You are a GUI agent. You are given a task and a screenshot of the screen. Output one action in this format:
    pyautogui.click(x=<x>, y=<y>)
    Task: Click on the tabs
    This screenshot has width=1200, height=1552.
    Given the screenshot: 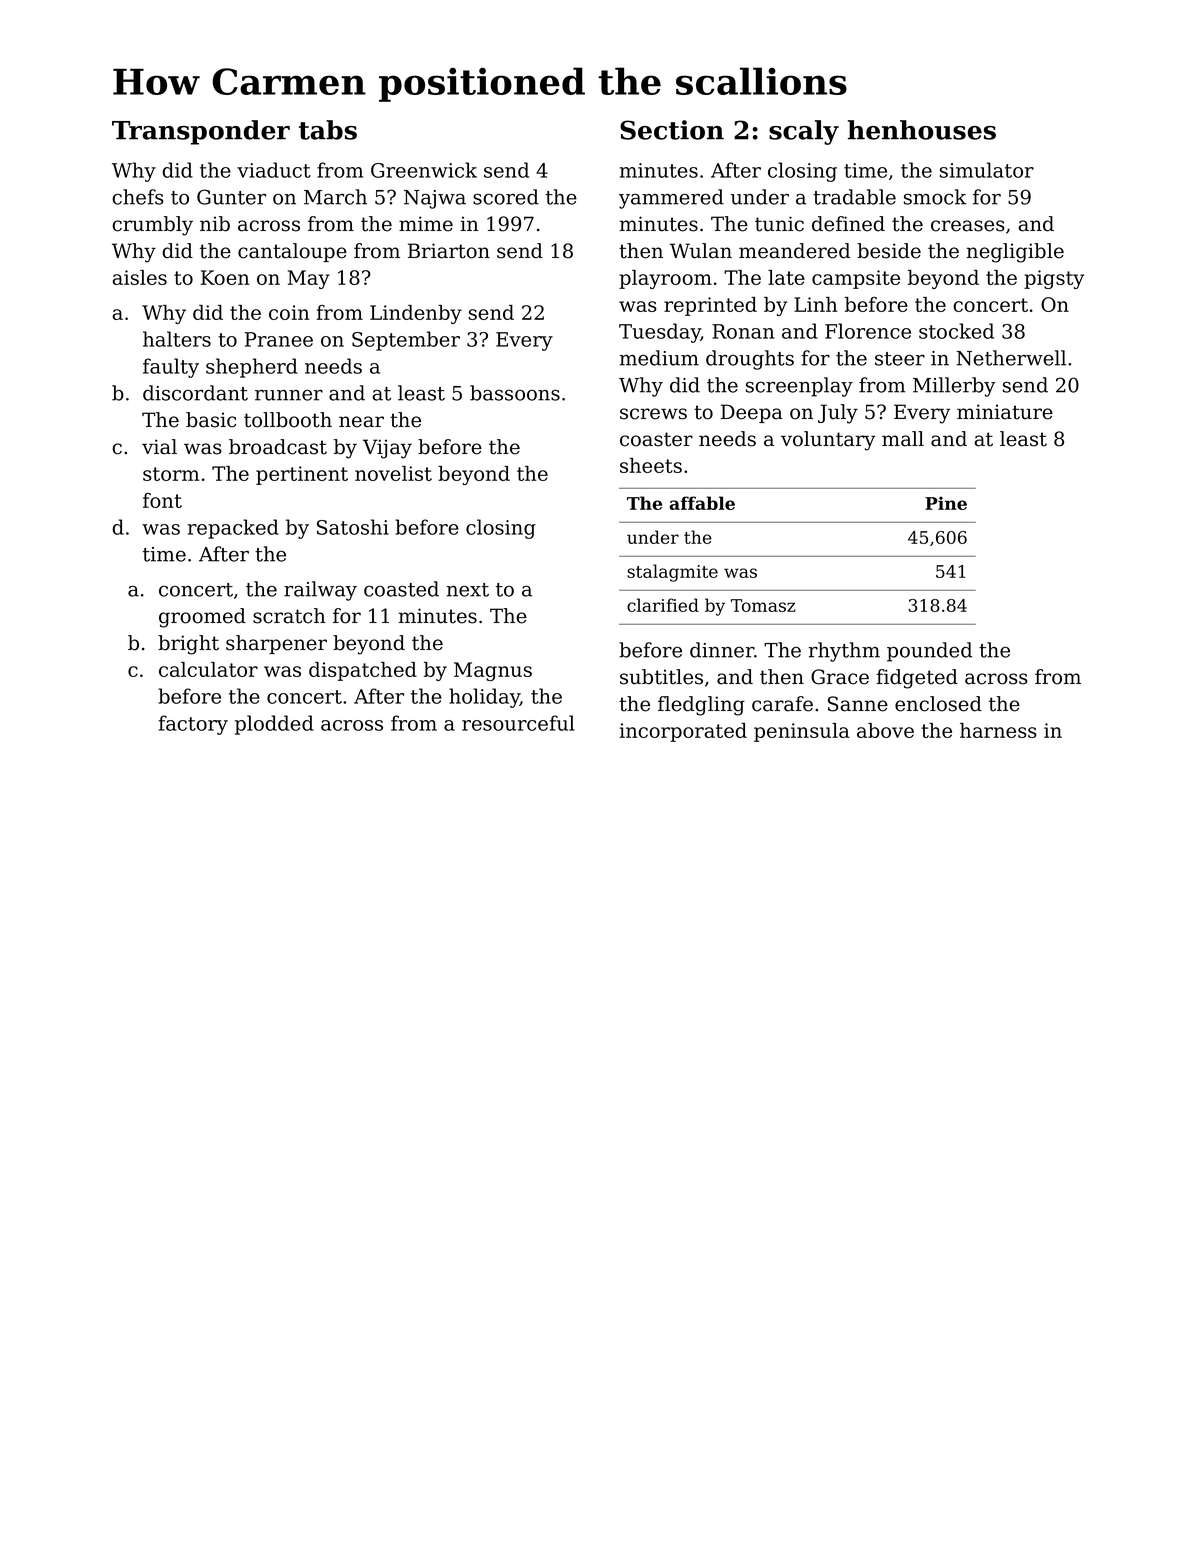 What is the action you would take?
    pyautogui.click(x=328, y=130)
